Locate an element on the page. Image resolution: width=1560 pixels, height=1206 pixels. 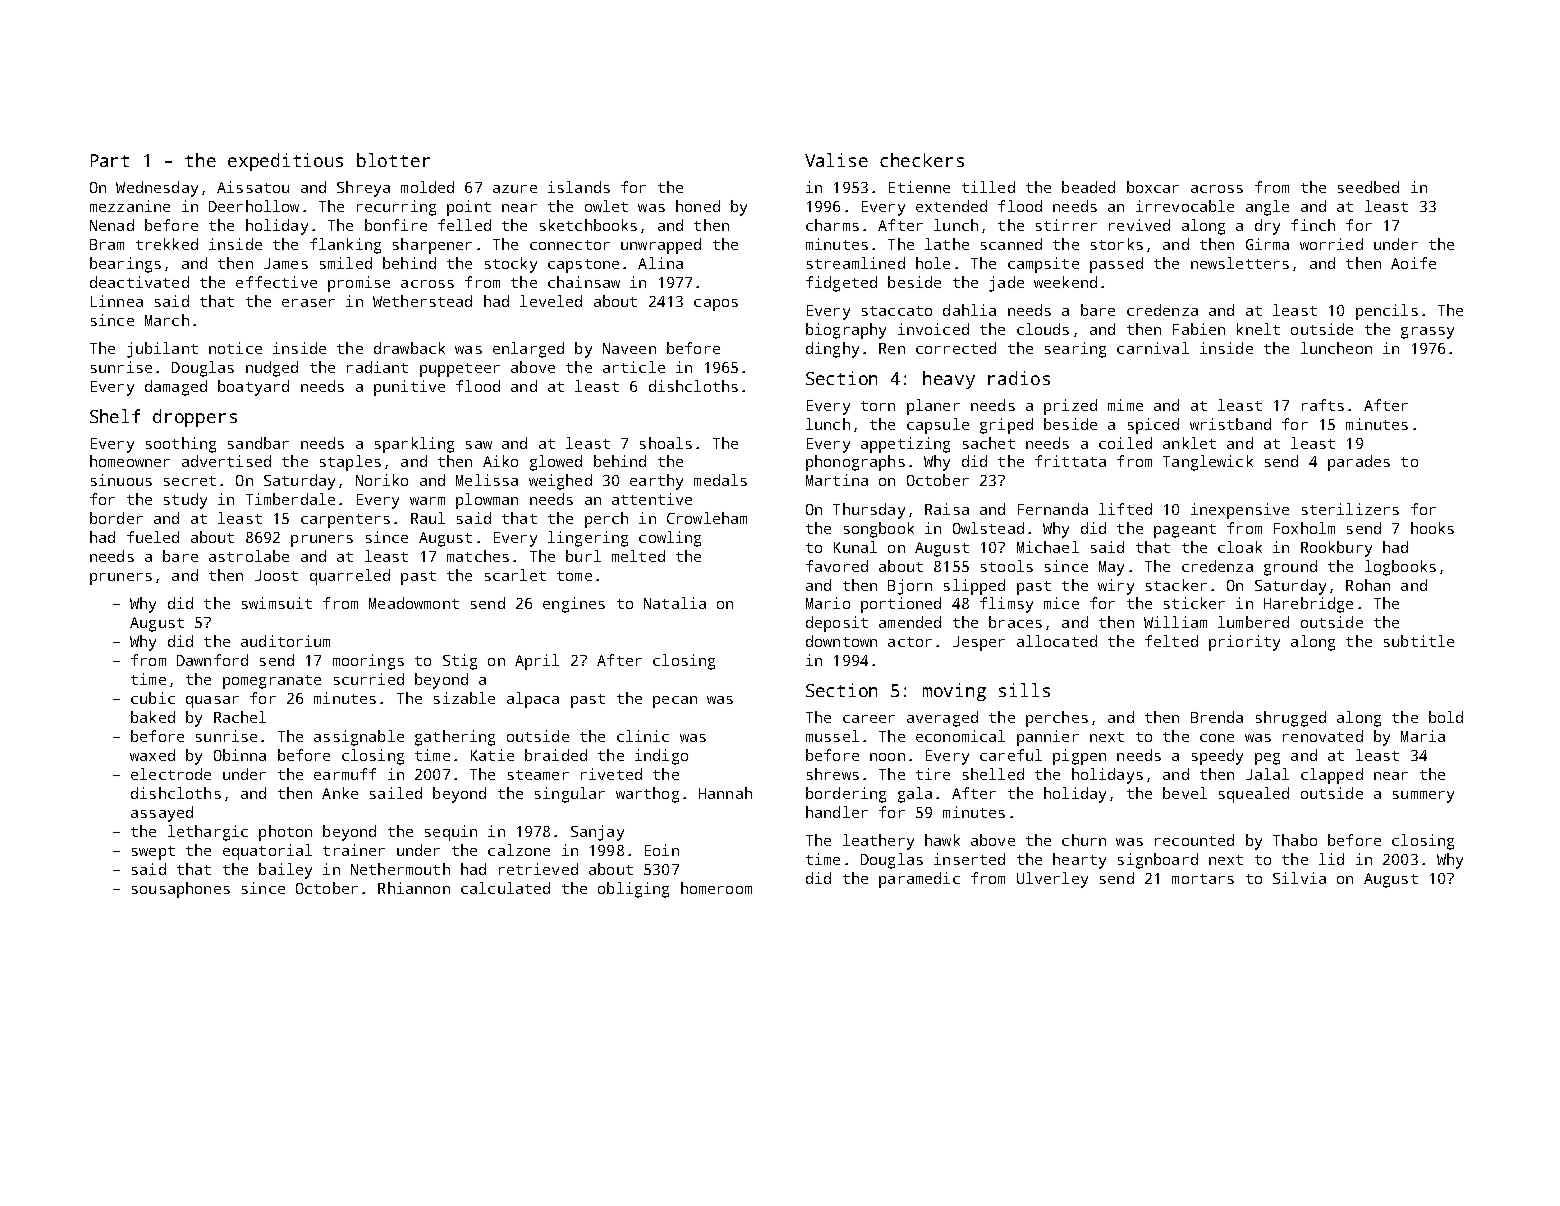
cubic is located at coordinates (153, 698).
